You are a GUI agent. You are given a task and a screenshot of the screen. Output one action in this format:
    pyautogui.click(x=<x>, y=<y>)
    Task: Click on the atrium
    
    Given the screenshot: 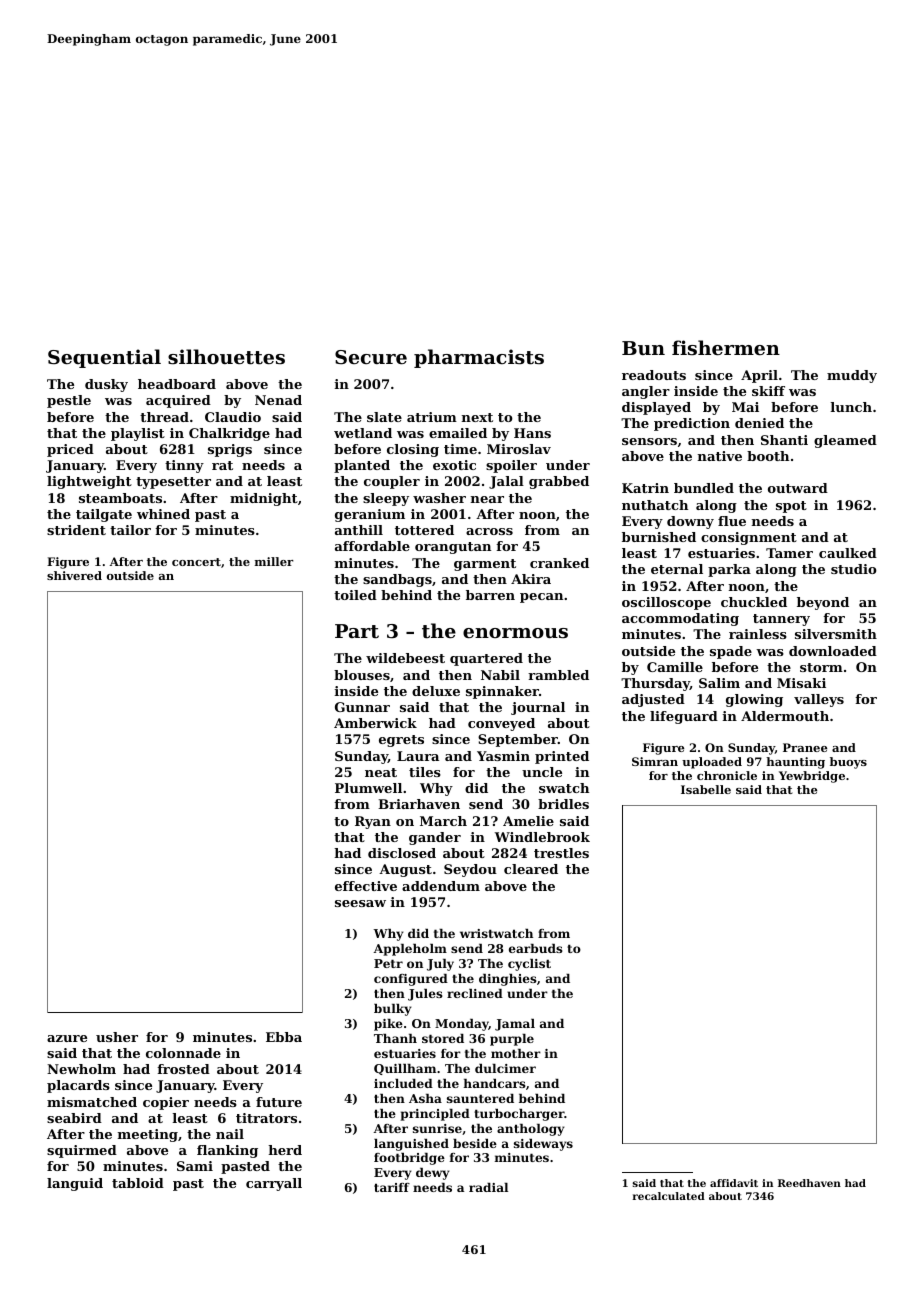 What is the action you would take?
    pyautogui.click(x=432, y=417)
